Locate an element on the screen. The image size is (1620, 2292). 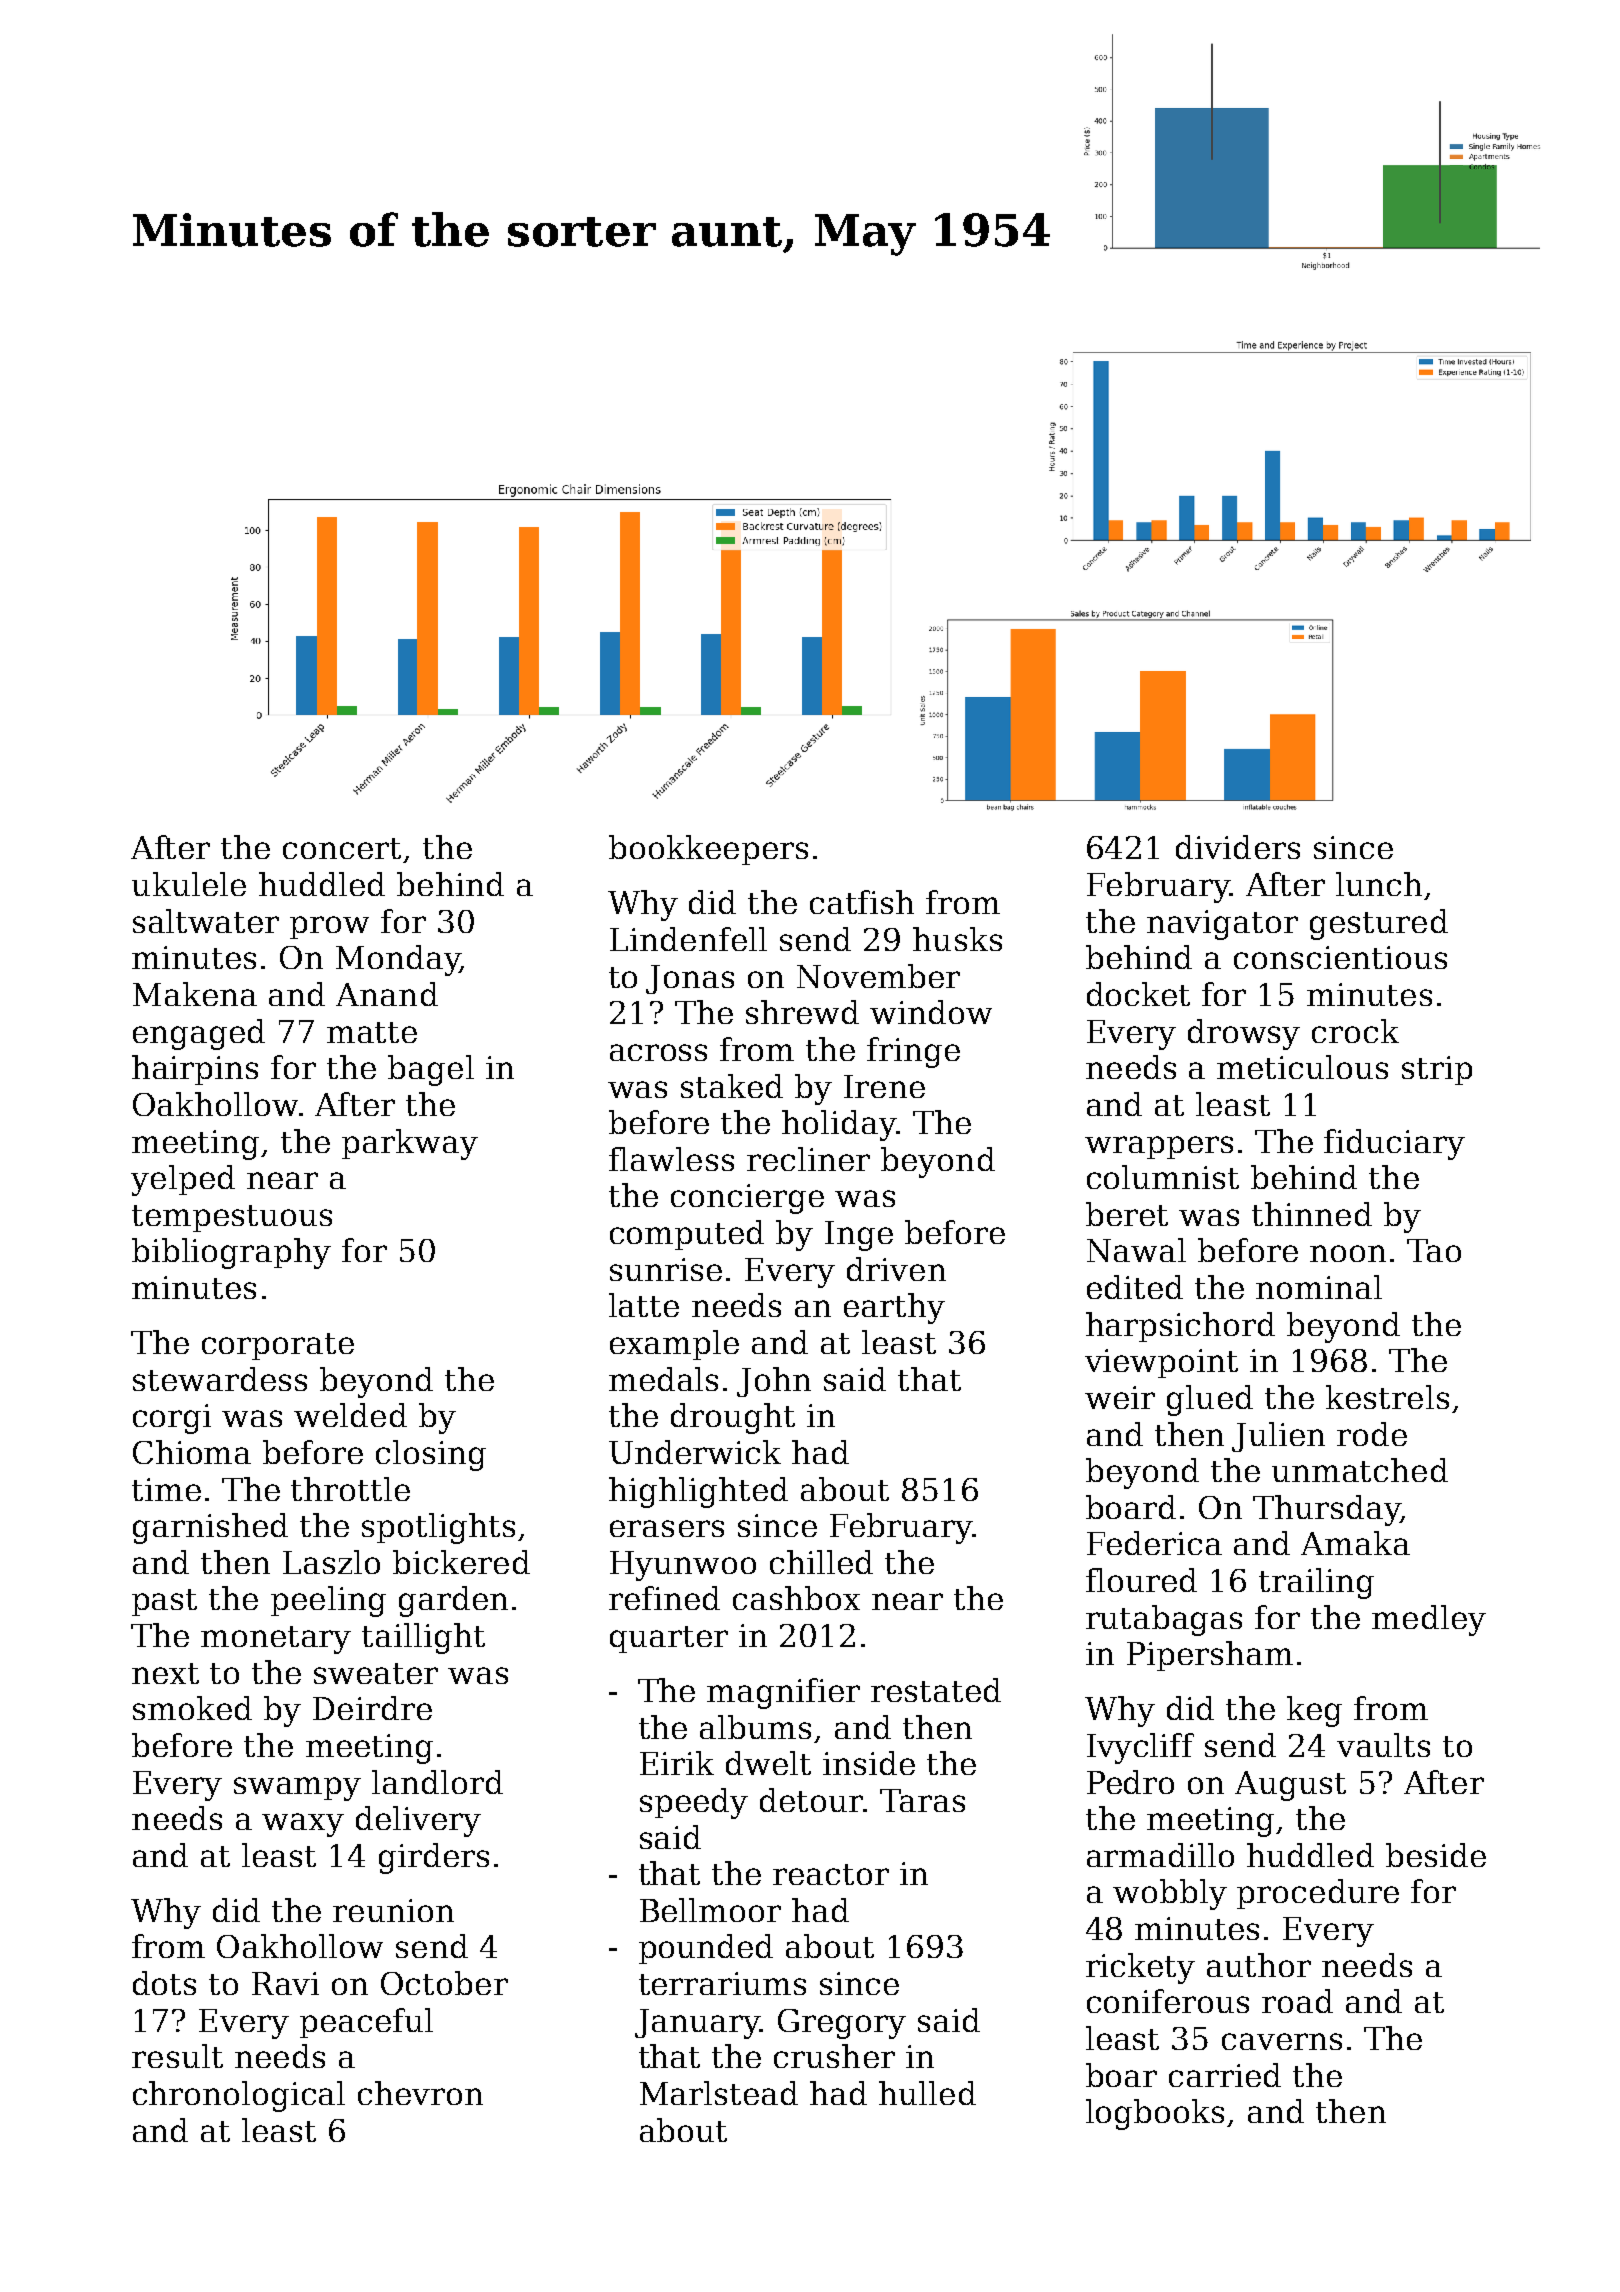
window is located at coordinates (931, 1012).
